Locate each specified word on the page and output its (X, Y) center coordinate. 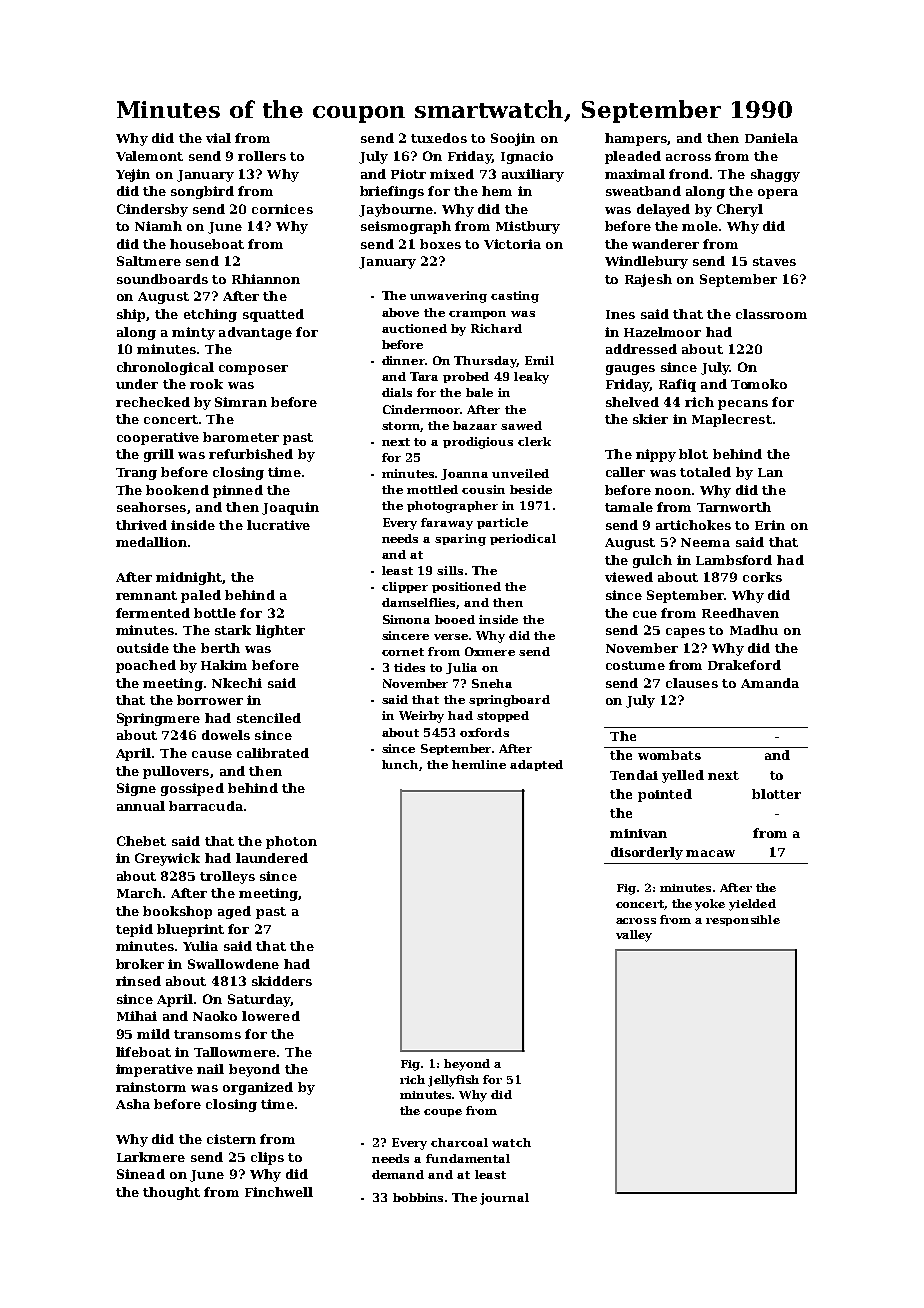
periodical (523, 539)
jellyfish (453, 1081)
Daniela (771, 138)
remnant (146, 595)
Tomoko (759, 384)
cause (212, 754)
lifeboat (143, 1052)
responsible (743, 920)
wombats (669, 755)
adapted (536, 765)
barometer (241, 437)
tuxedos (439, 138)
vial (218, 138)
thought (171, 1193)
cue (645, 614)
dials (397, 392)
